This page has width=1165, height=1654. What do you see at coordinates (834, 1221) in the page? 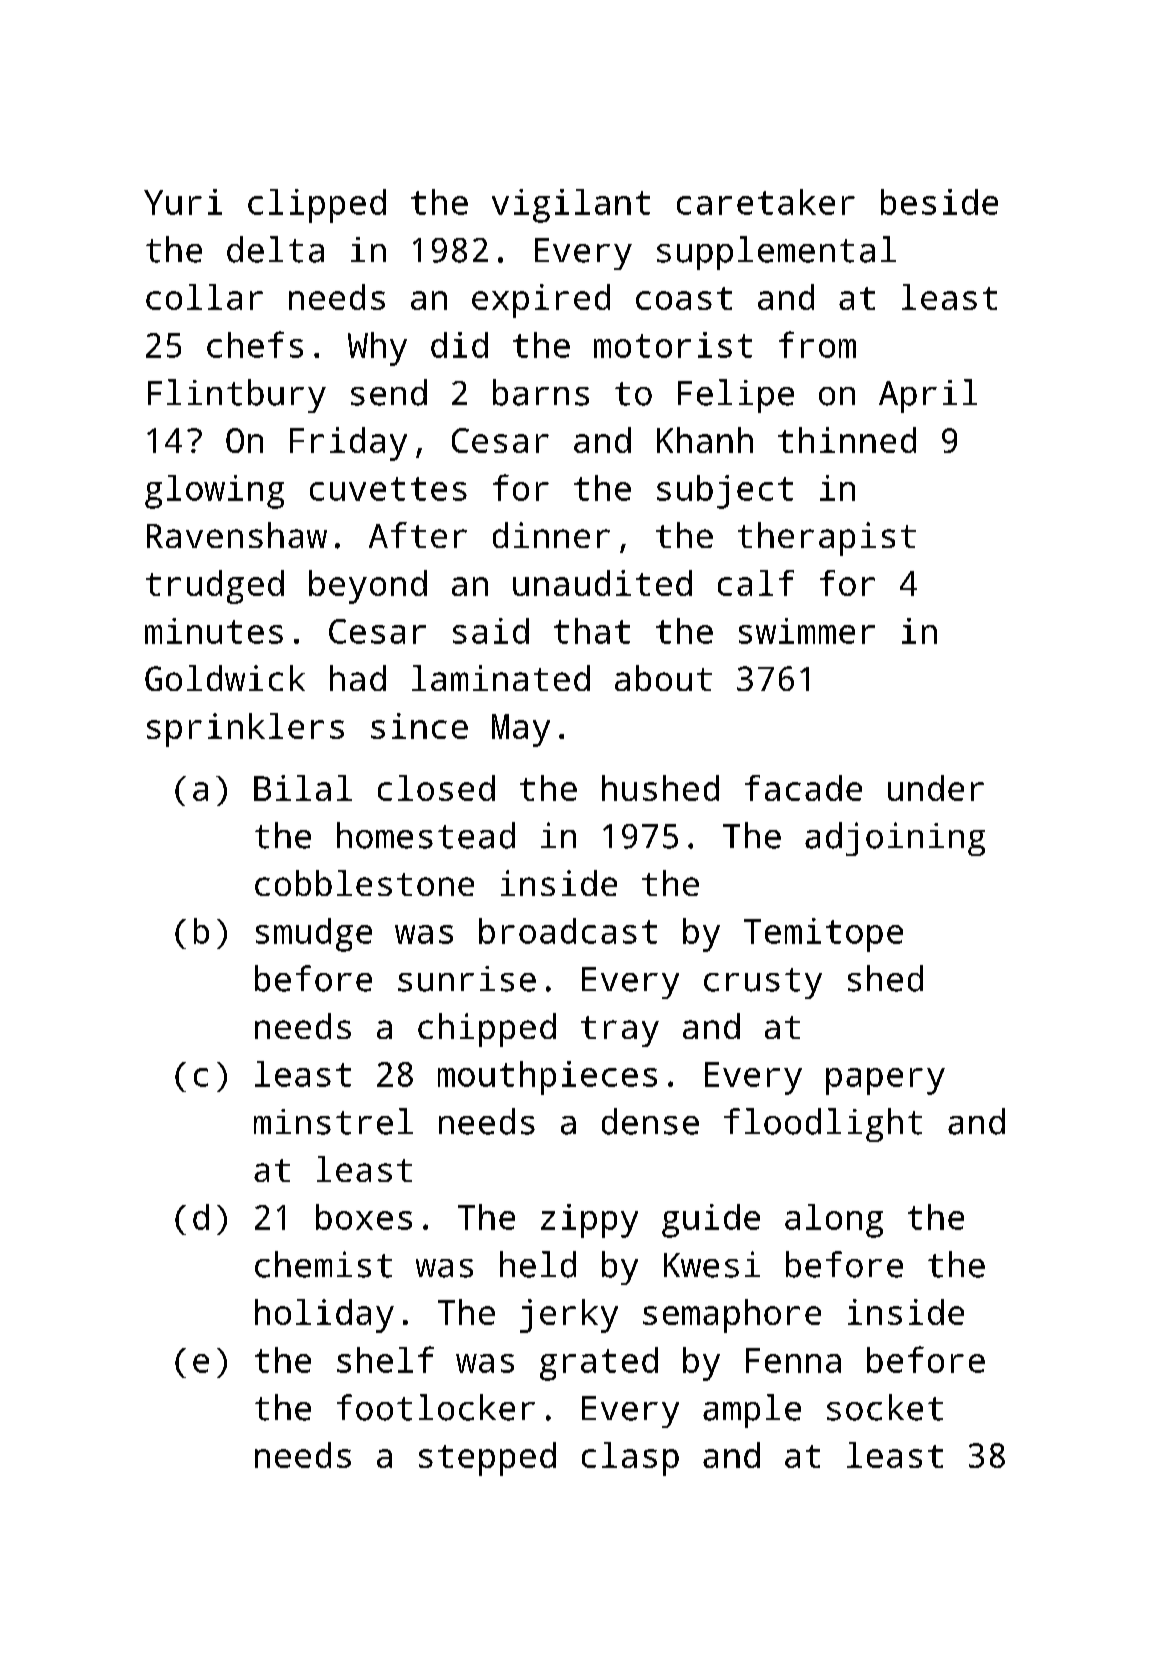
I see `along` at bounding box center [834, 1221].
